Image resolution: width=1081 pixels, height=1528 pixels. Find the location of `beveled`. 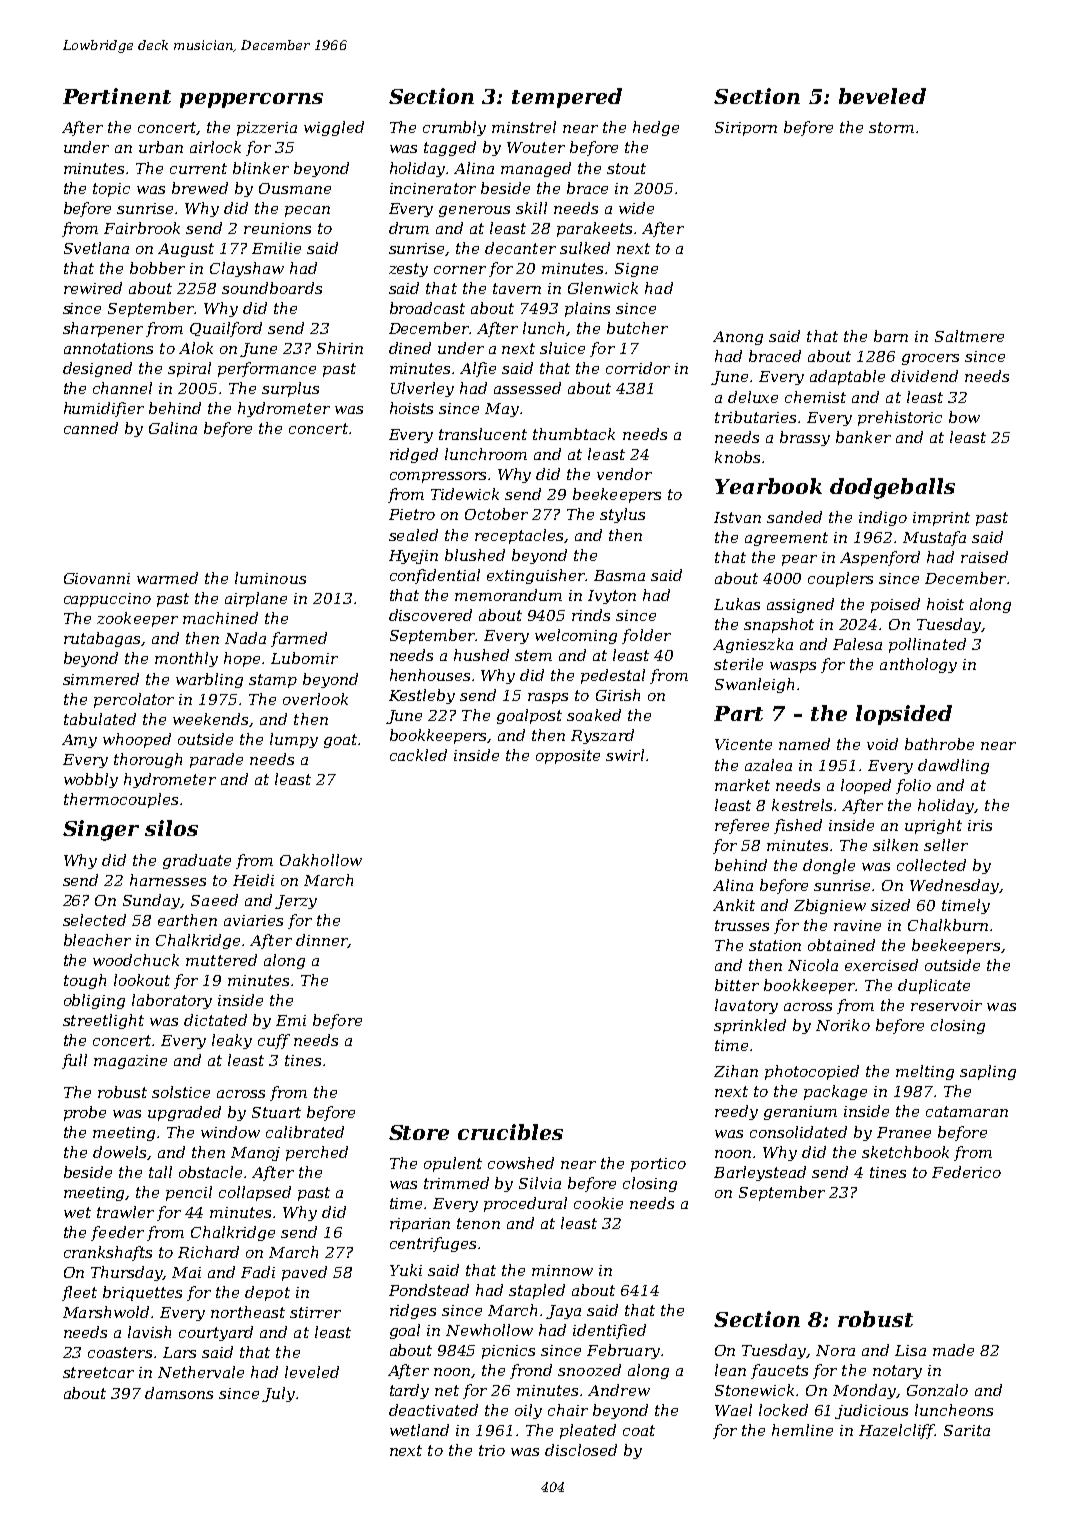

beveled is located at coordinates (882, 96).
